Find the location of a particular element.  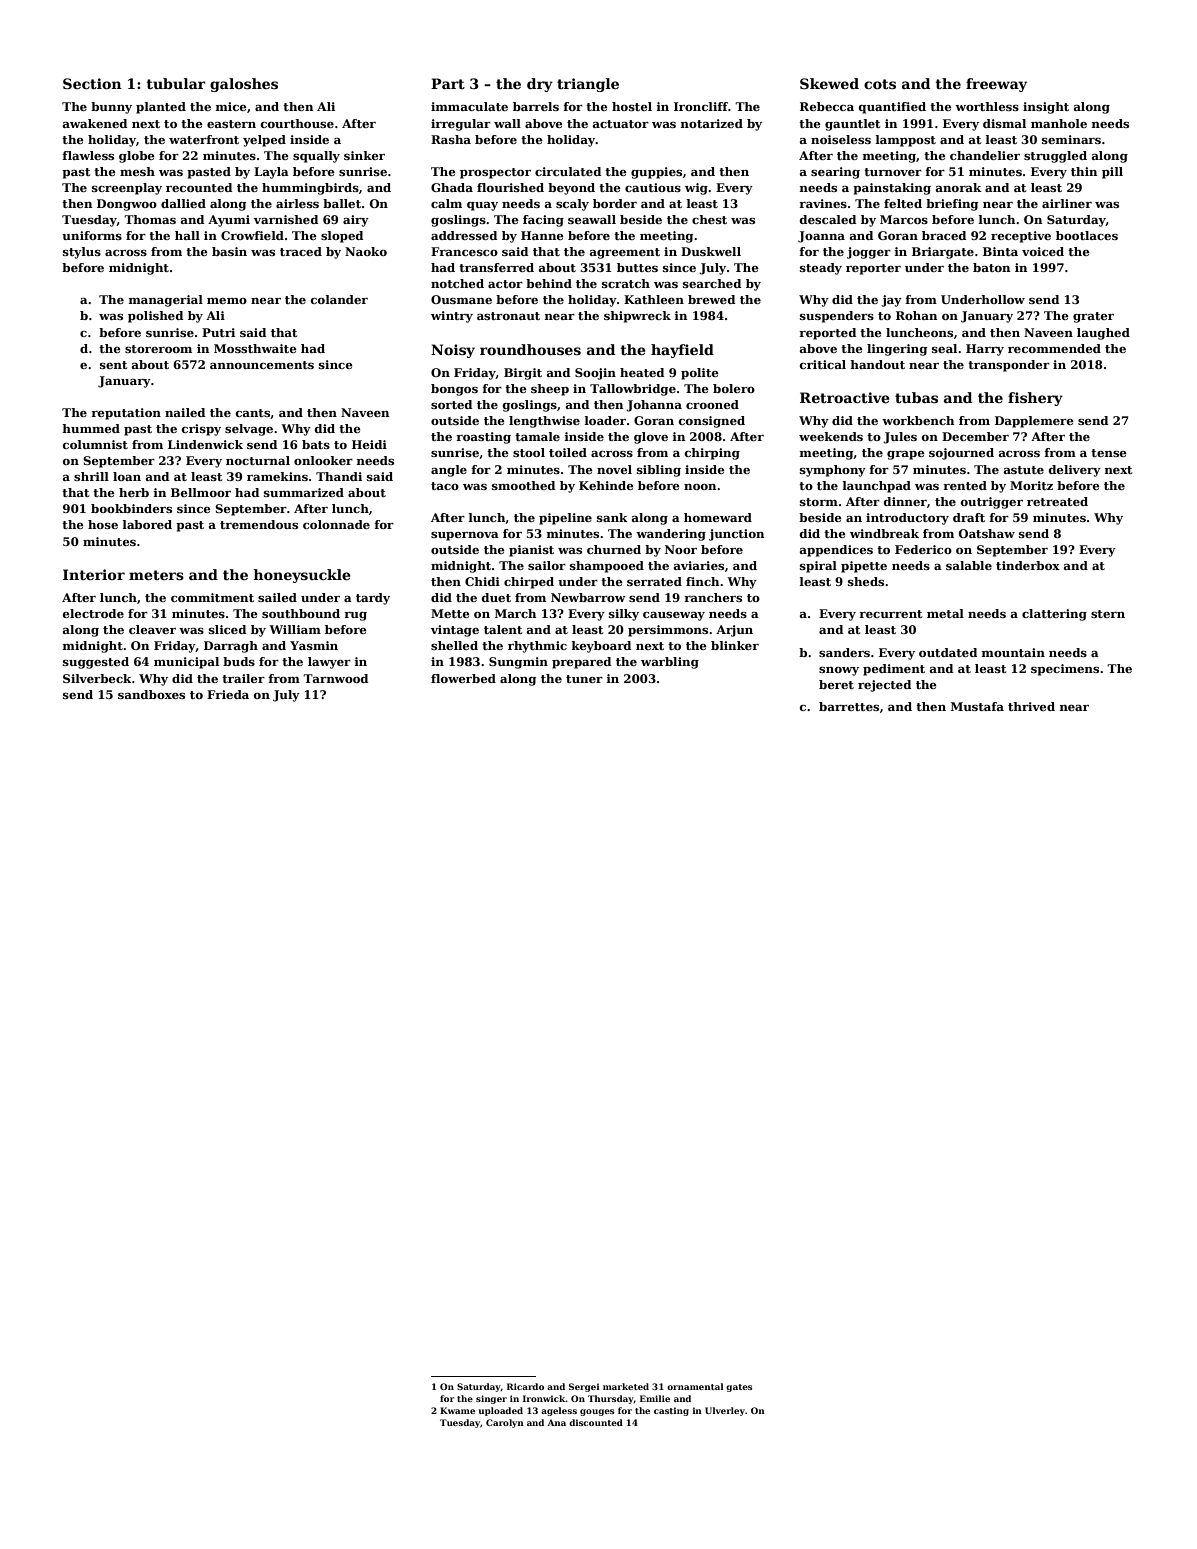

gates is located at coordinates (739, 1388).
